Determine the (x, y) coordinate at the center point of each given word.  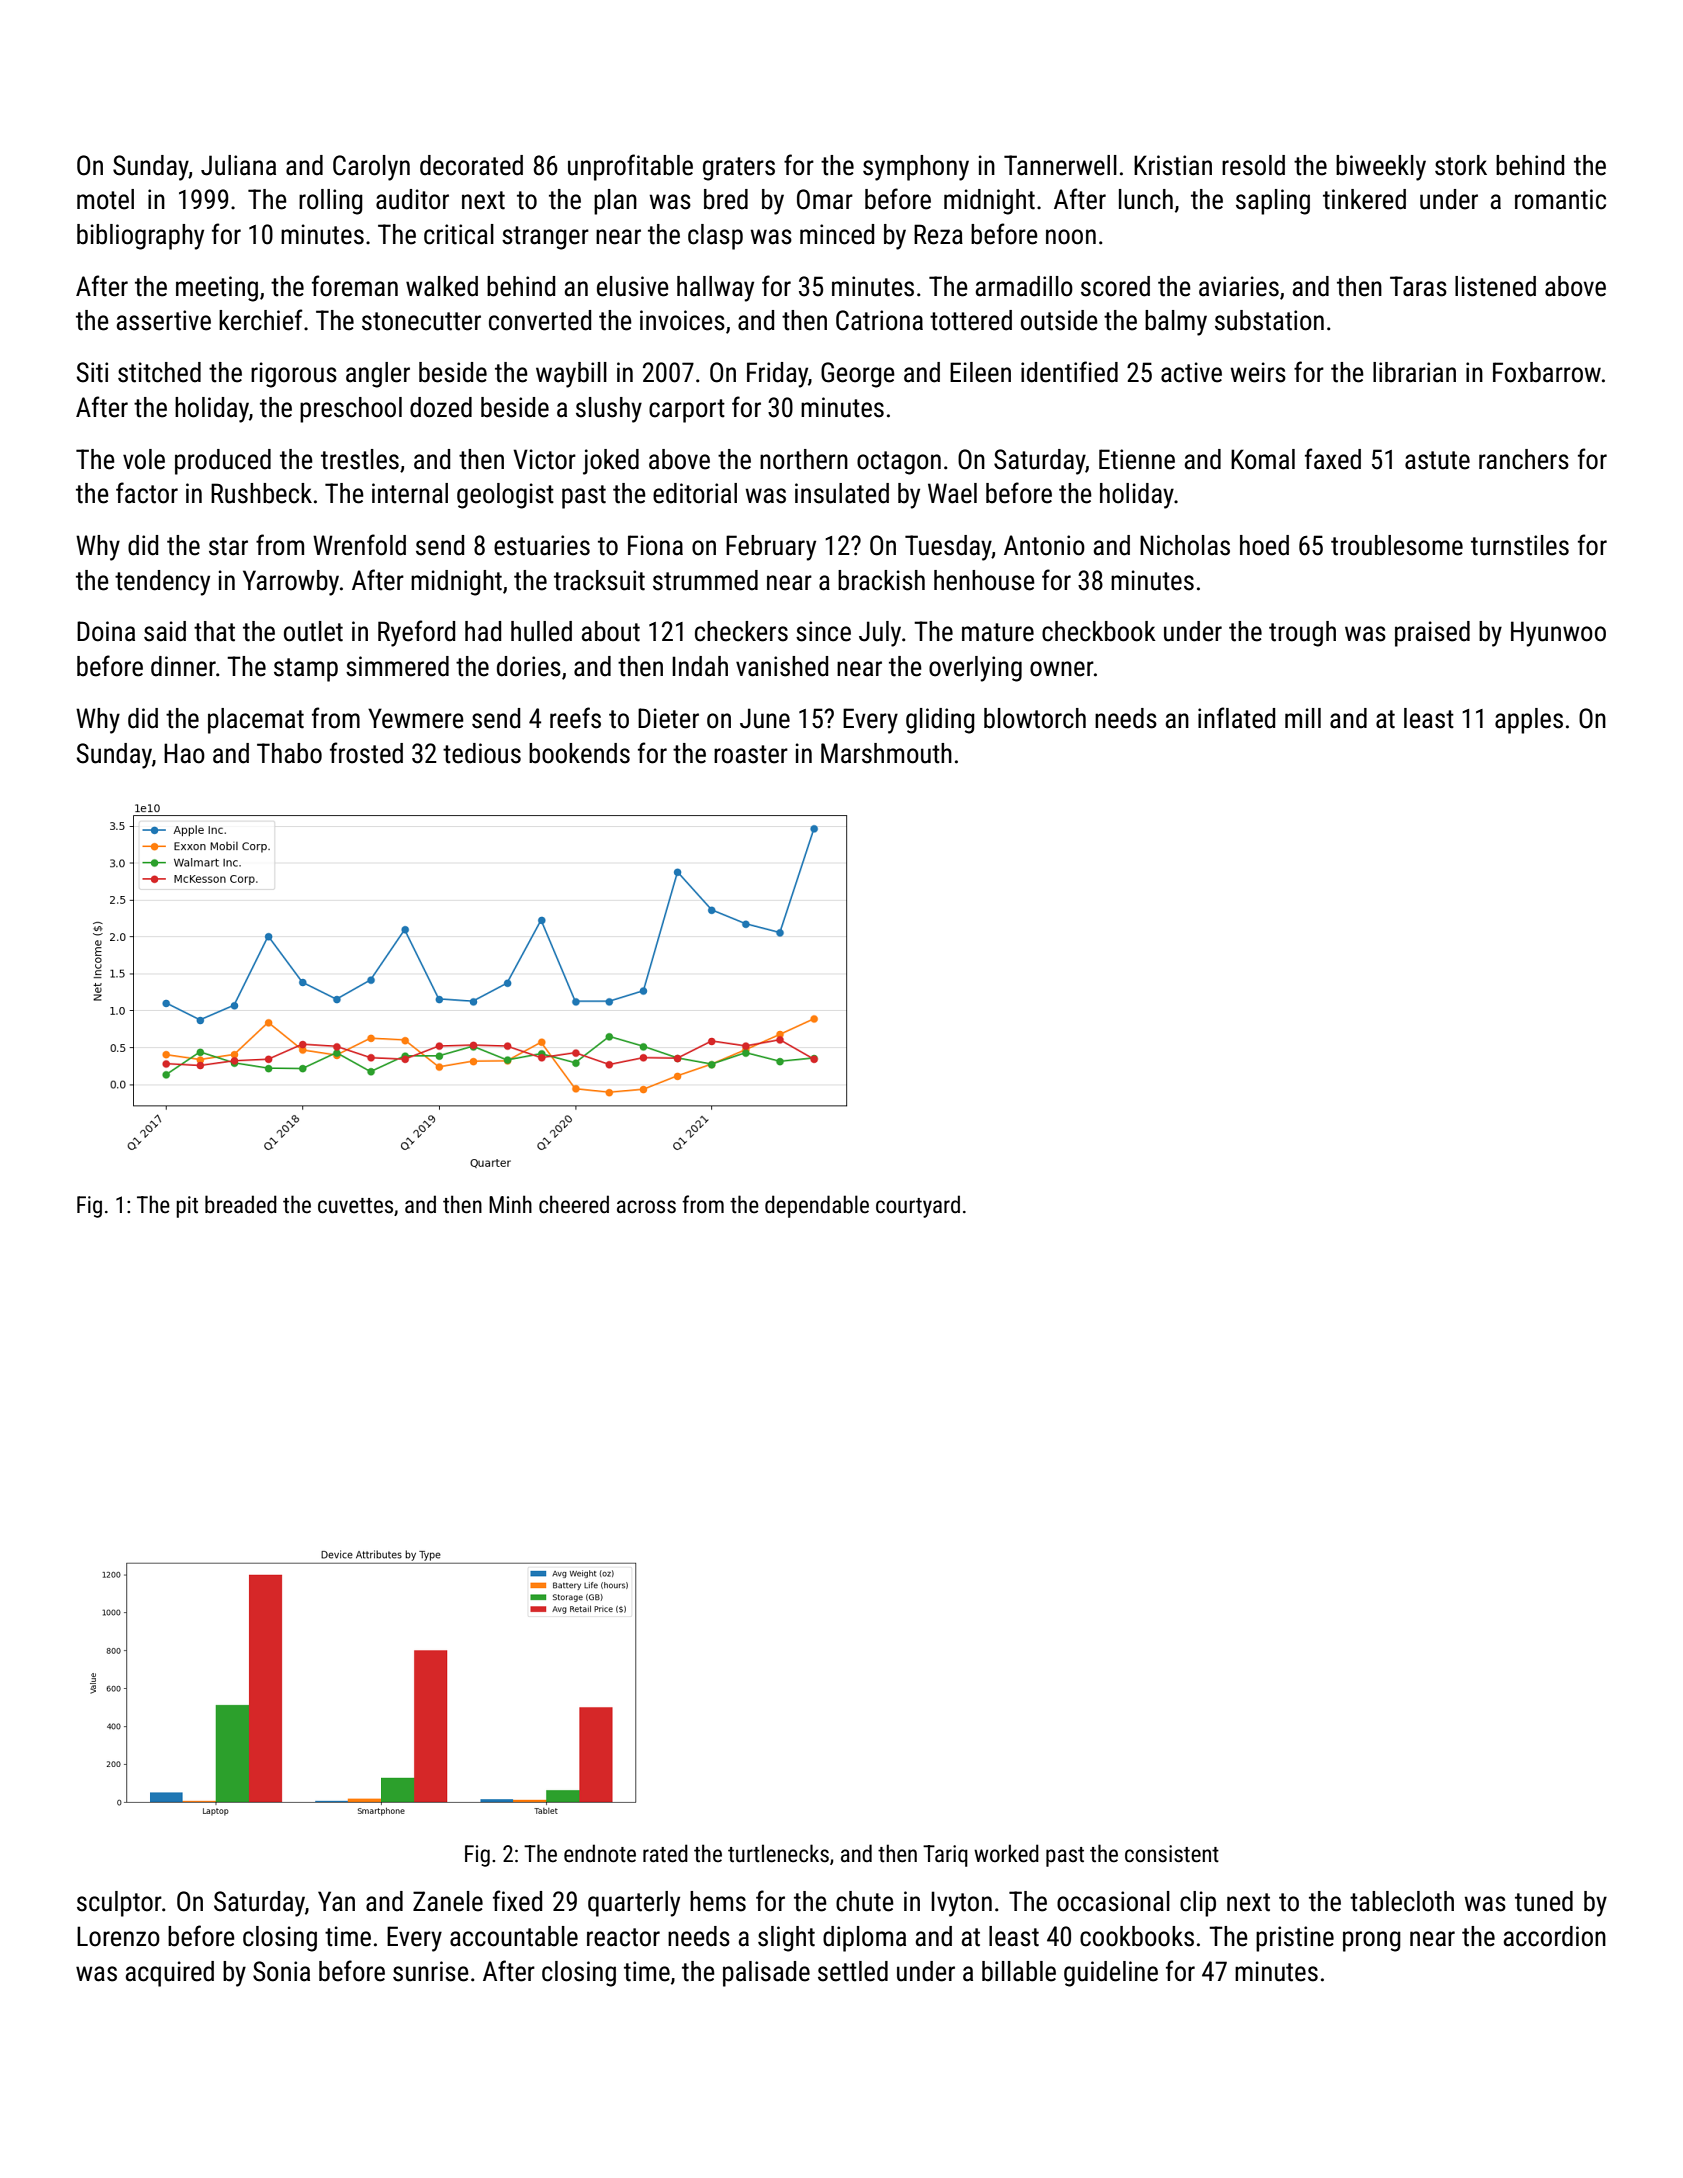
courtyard (918, 1206)
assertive (164, 320)
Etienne (1137, 459)
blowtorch (1035, 718)
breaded (241, 1204)
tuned (1544, 1901)
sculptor (119, 1904)
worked (1006, 1853)
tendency (162, 583)
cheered (574, 1204)
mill (1303, 718)
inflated (1236, 718)
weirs (1258, 372)
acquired (170, 1974)
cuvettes (355, 1206)
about (611, 631)
